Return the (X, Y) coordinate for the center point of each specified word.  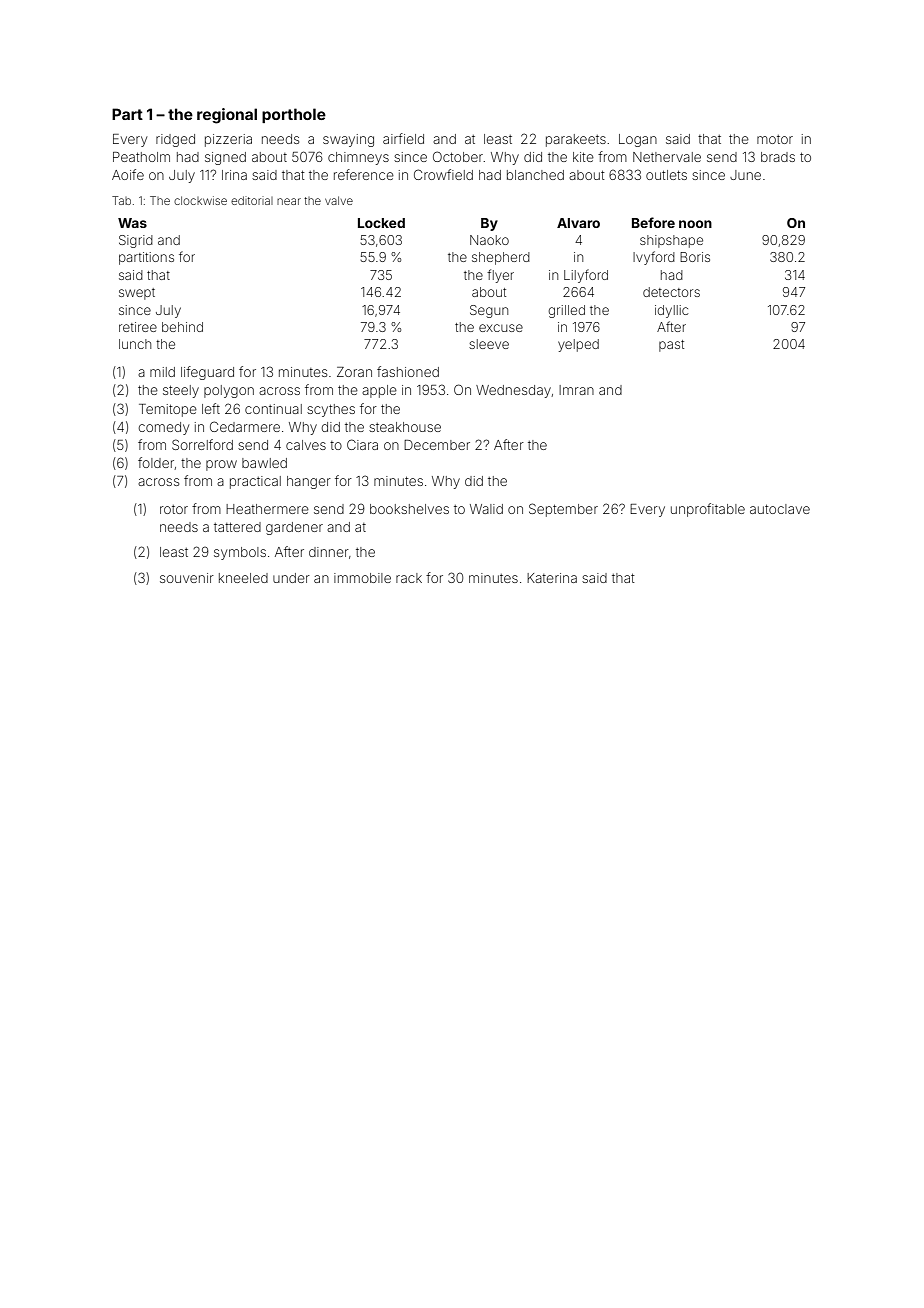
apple (379, 391)
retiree (138, 327)
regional (227, 116)
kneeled (243, 578)
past (671, 346)
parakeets (576, 140)
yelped (578, 345)
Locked (381, 223)
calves (306, 445)
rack (409, 578)
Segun (489, 311)
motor (775, 139)
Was (132, 223)
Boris (695, 257)
